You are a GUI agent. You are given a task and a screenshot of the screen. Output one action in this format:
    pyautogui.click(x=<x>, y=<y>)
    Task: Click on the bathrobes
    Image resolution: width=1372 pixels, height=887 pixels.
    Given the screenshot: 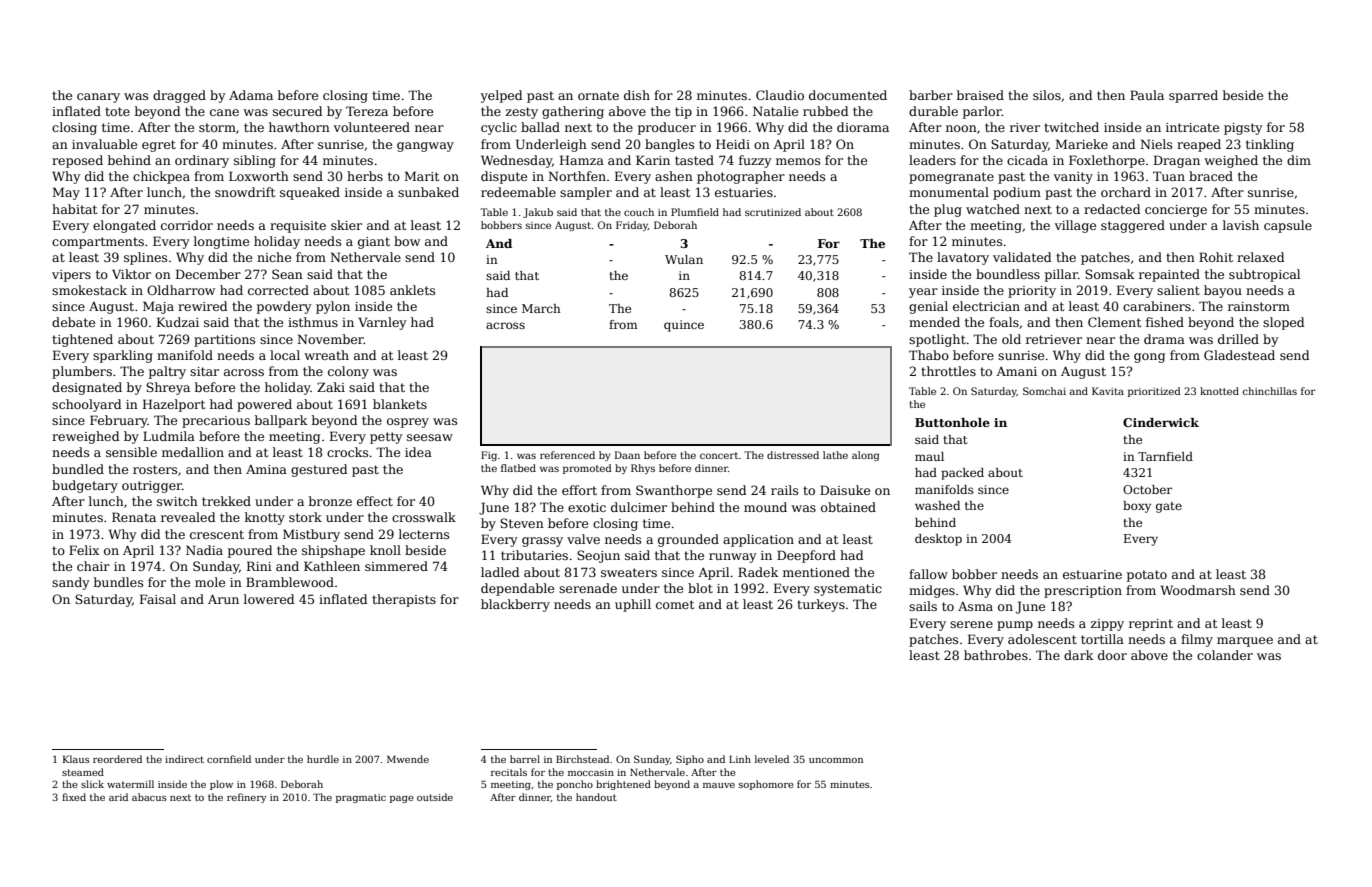 What is the action you would take?
    pyautogui.click(x=996, y=655)
